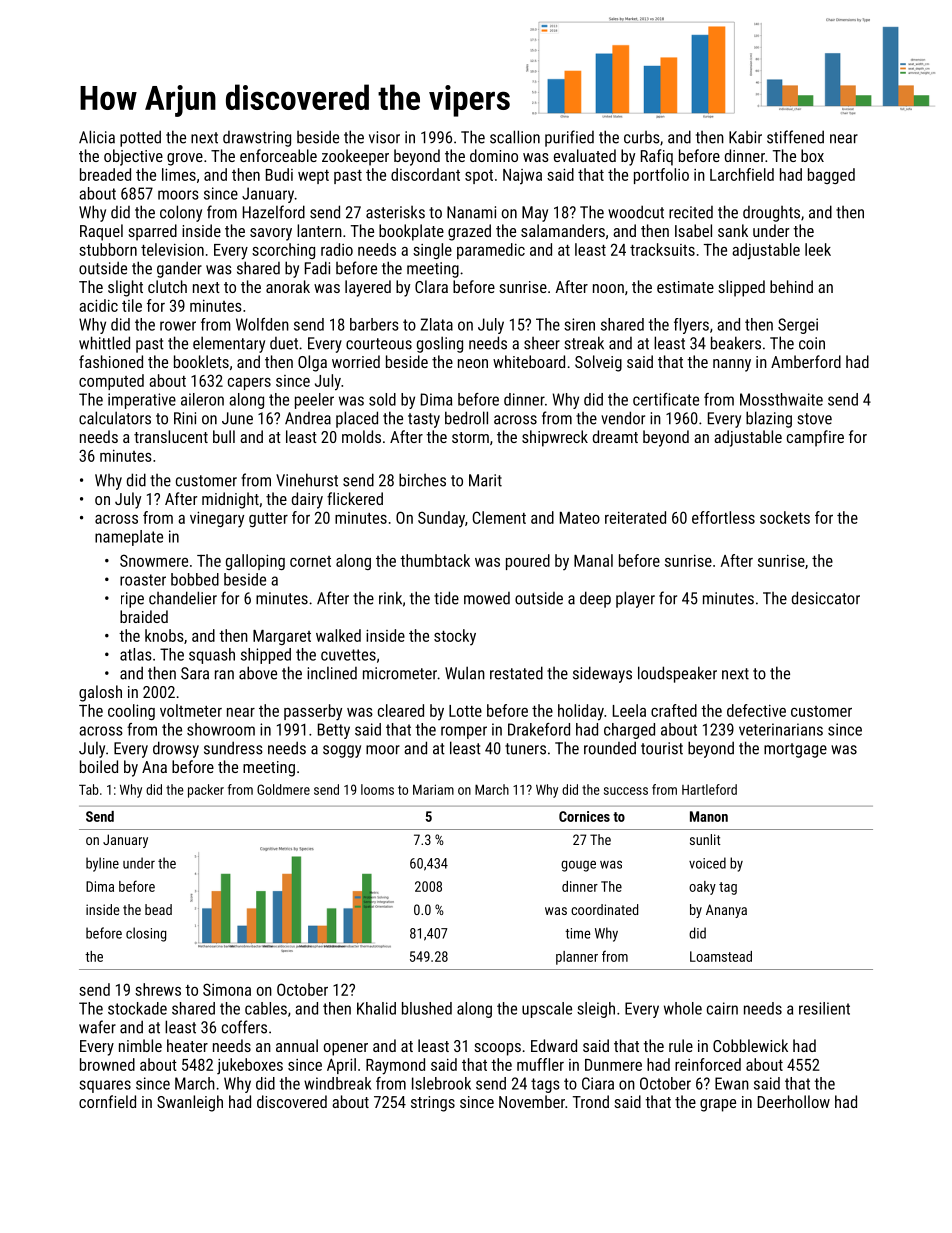  I want to click on tags, so click(545, 1085).
